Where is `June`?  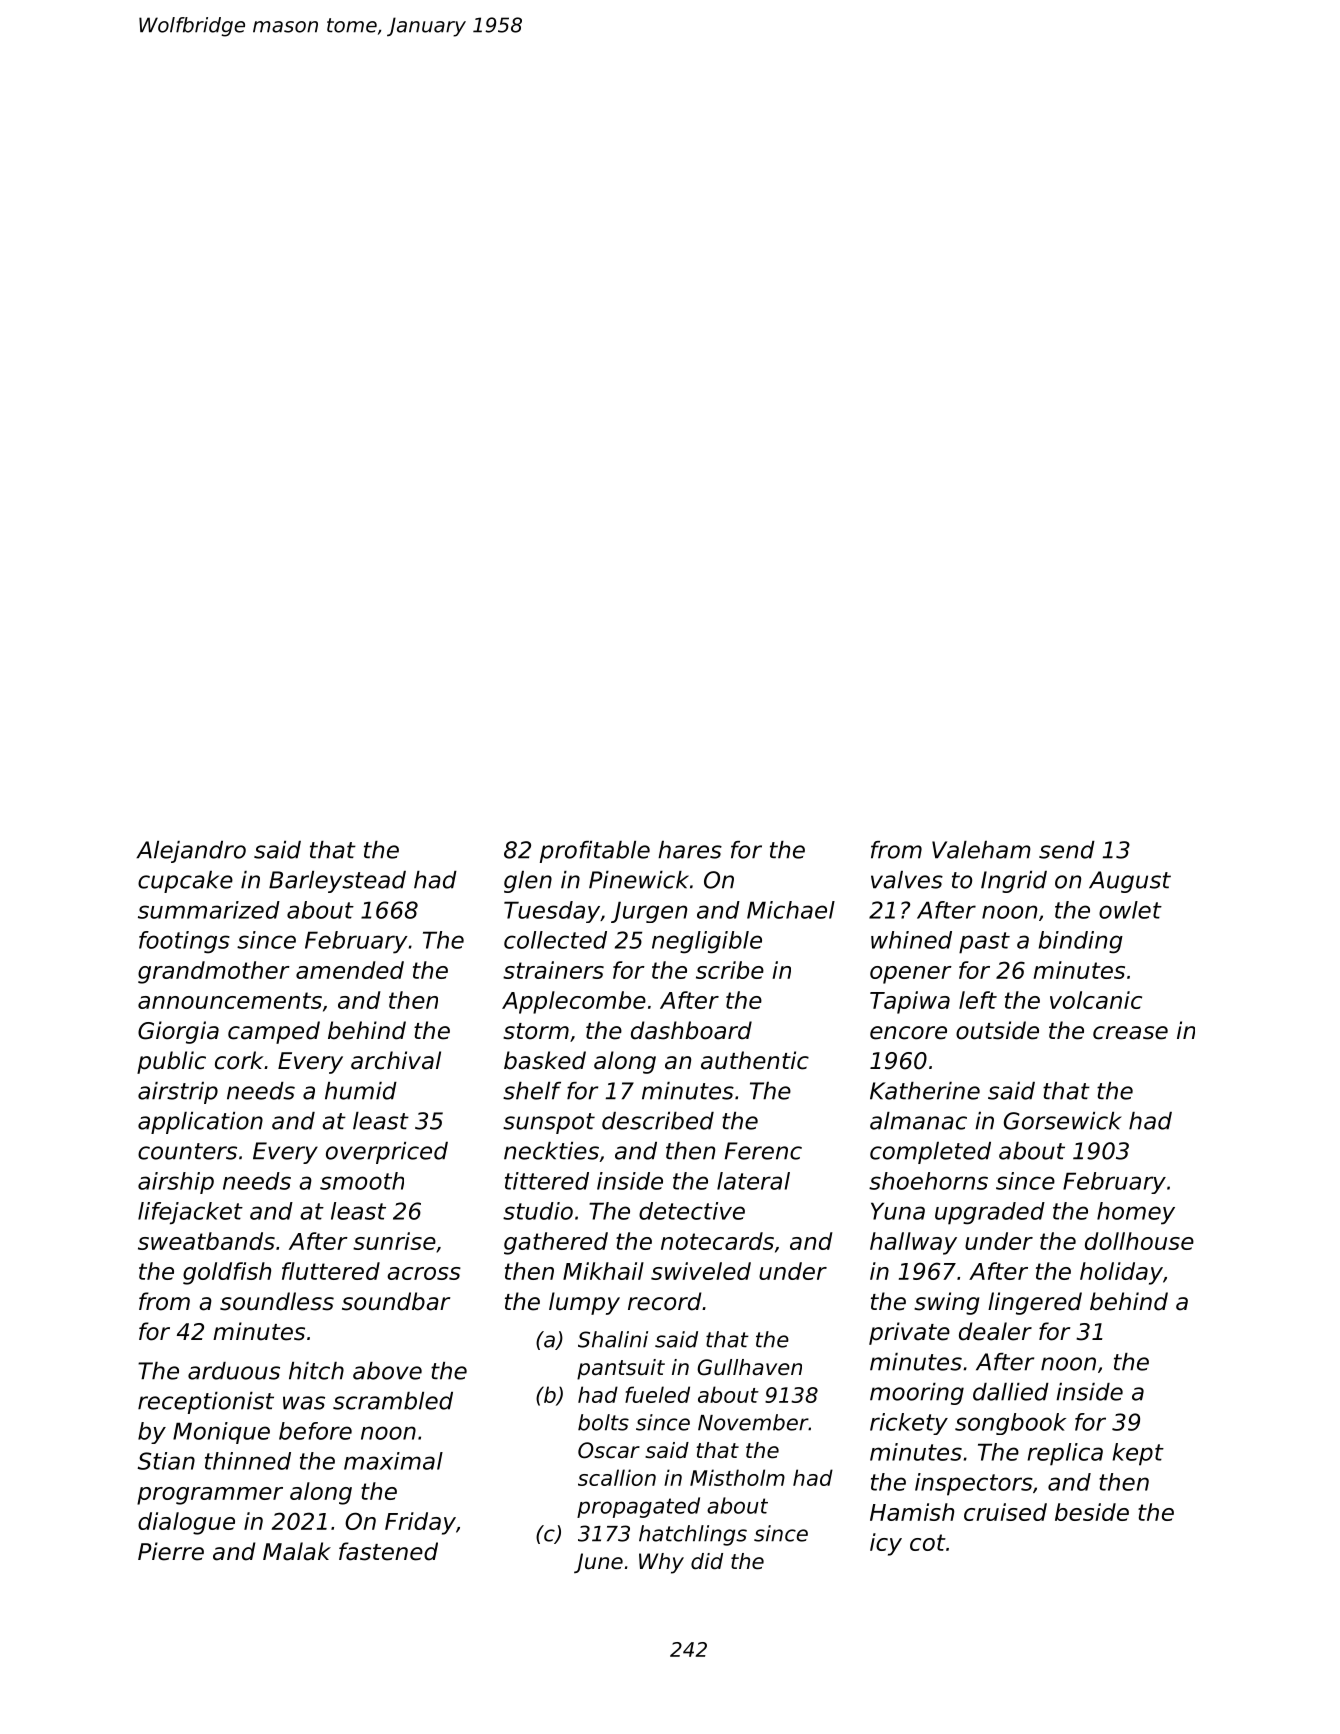 June is located at coordinates (598, 1563).
